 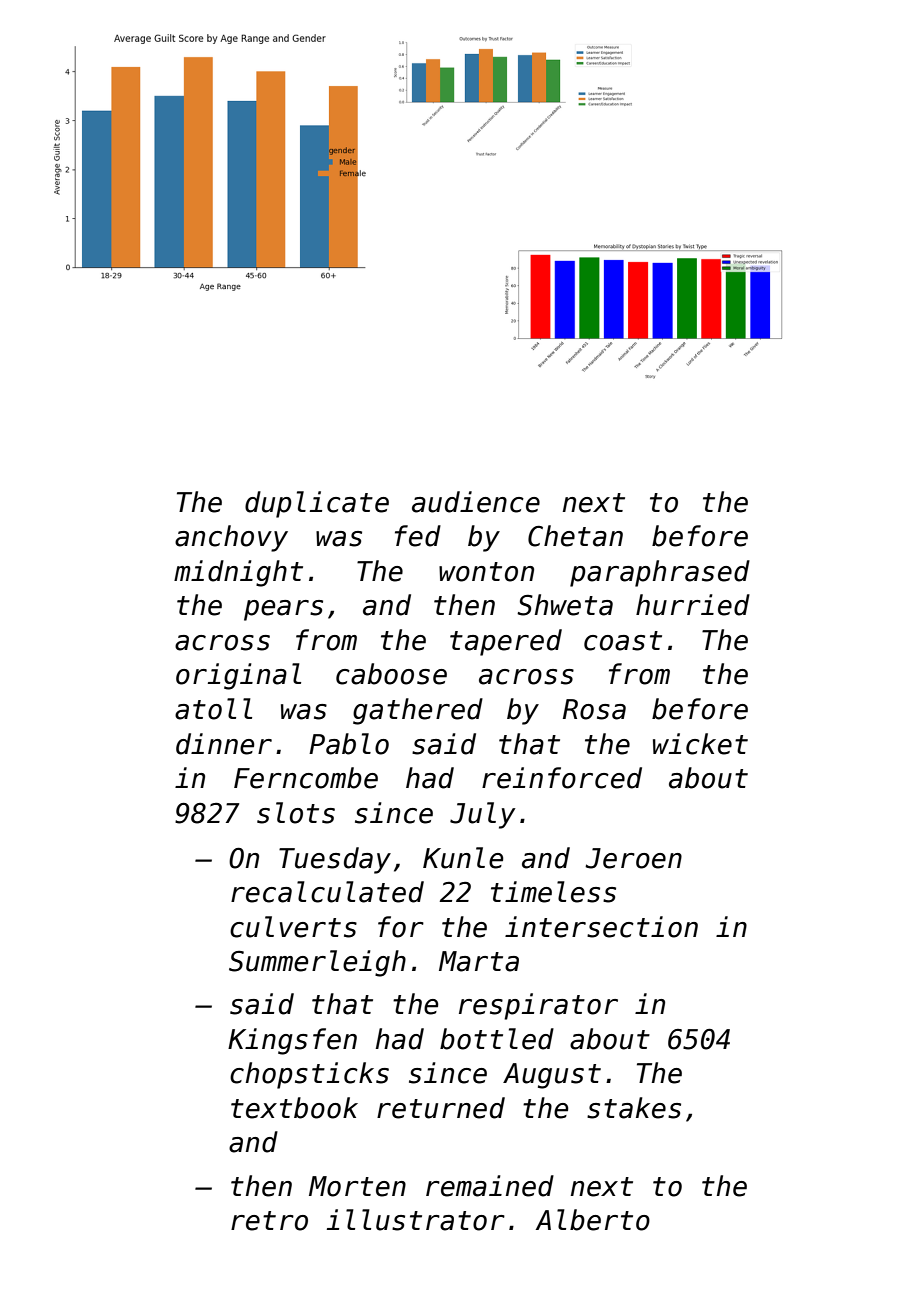 I want to click on Marta, so click(x=479, y=961).
